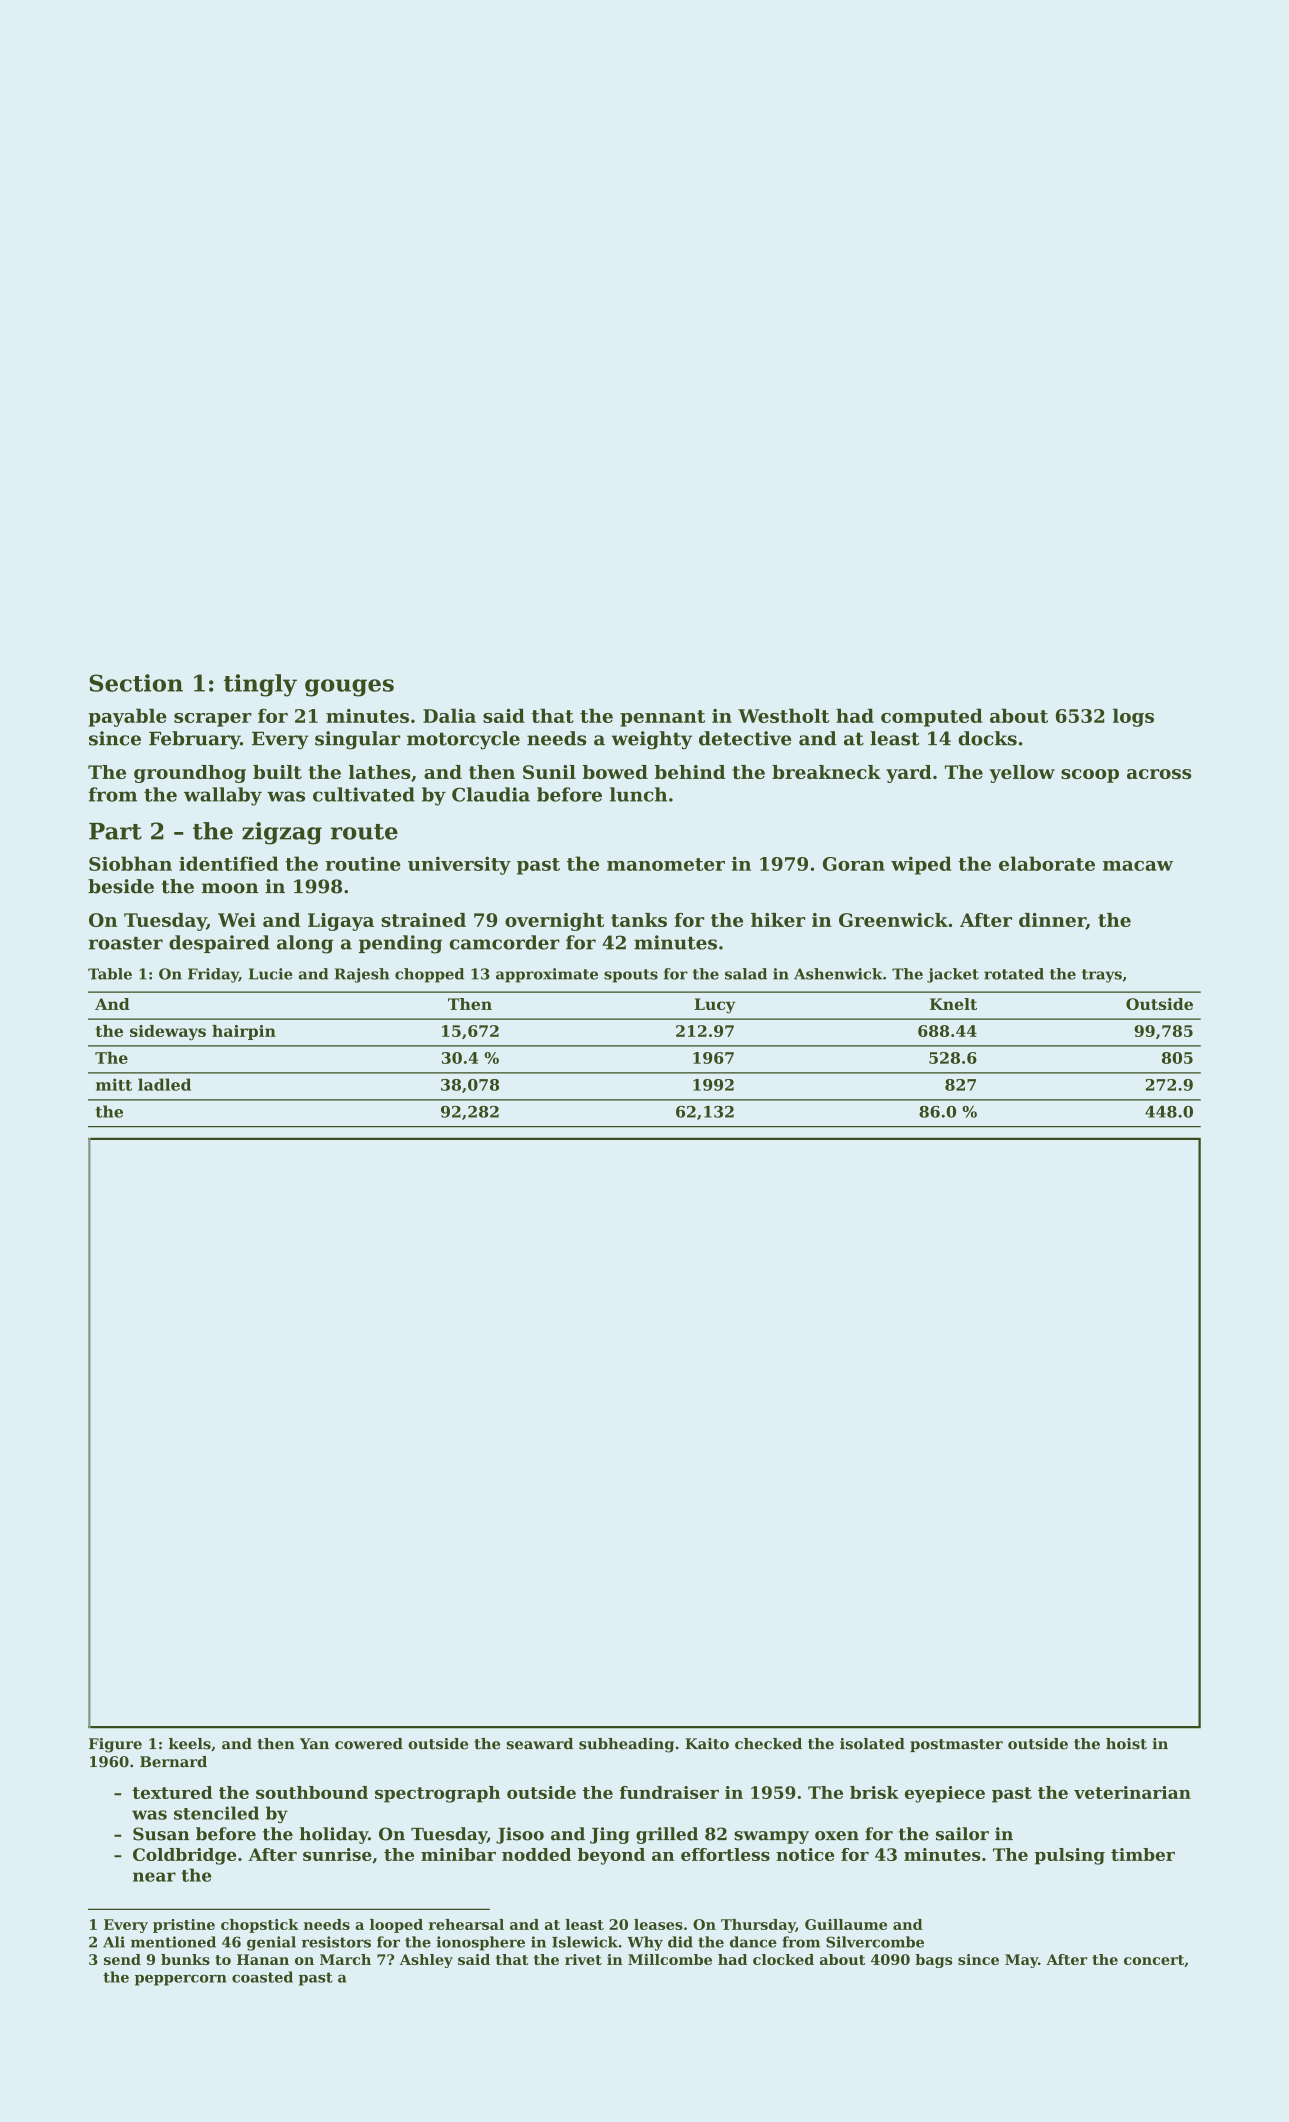 Image resolution: width=1289 pixels, height=2122 pixels. What do you see at coordinates (540, 1744) in the screenshot?
I see `seaward` at bounding box center [540, 1744].
